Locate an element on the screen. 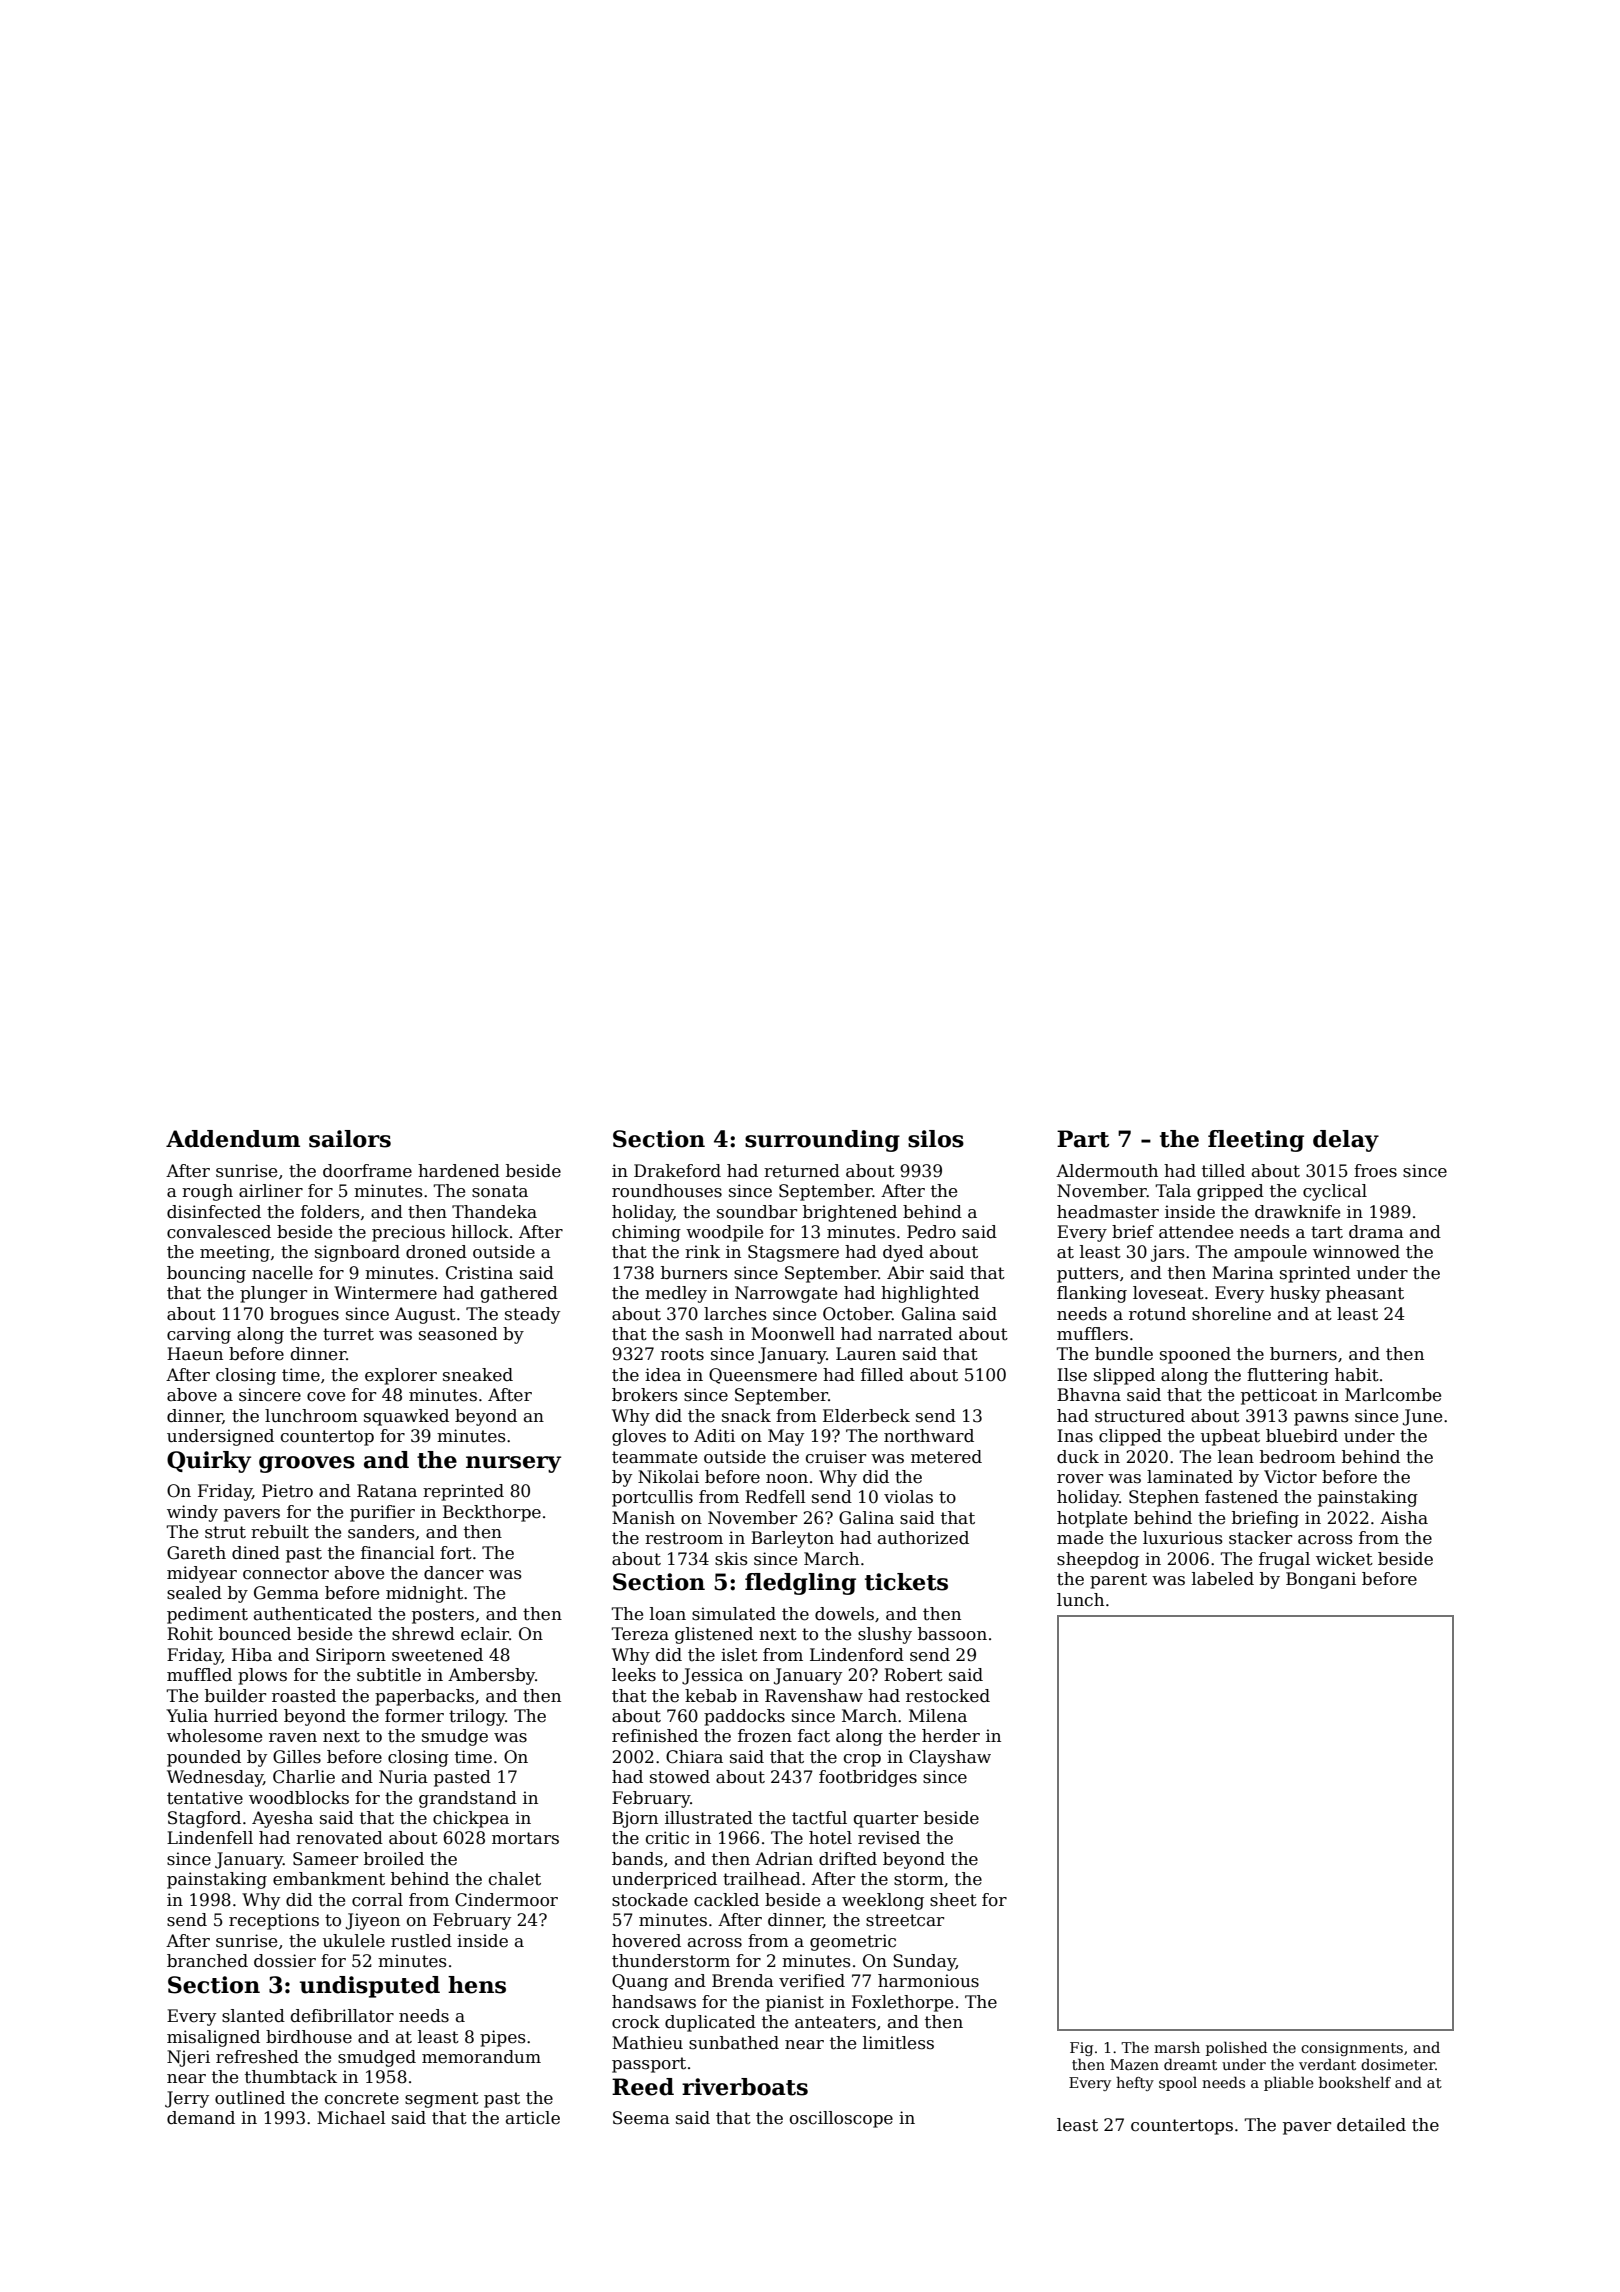 The image size is (1620, 2292). Reed is located at coordinates (643, 2087).
